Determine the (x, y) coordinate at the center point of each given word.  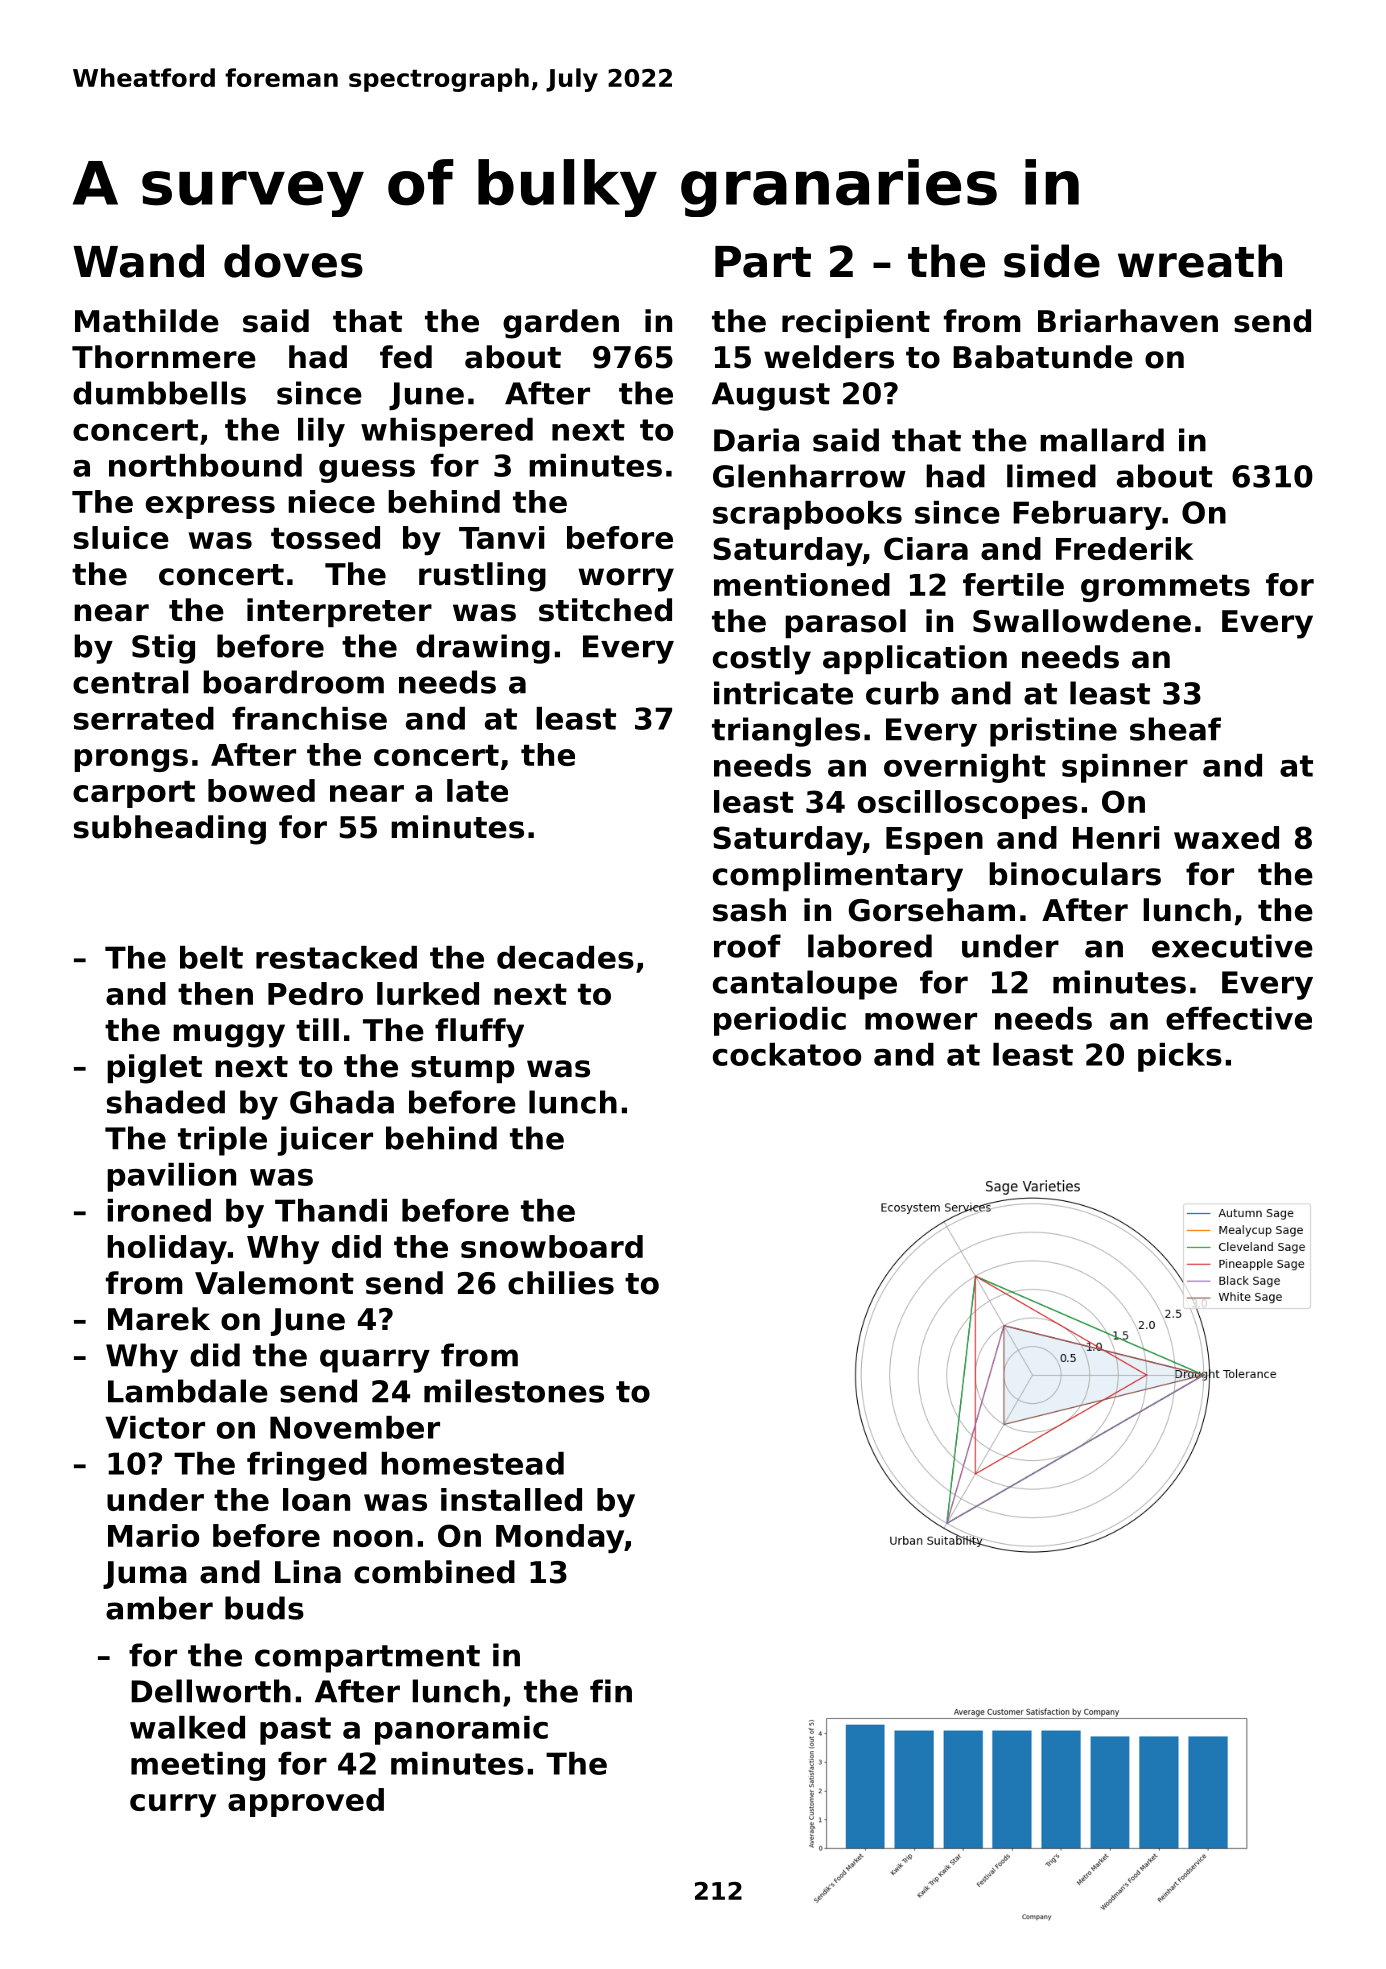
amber (159, 1608)
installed (511, 1499)
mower (921, 1021)
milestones (514, 1391)
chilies (561, 1283)
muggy (229, 1036)
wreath (1200, 261)
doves (293, 261)
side (1052, 261)
